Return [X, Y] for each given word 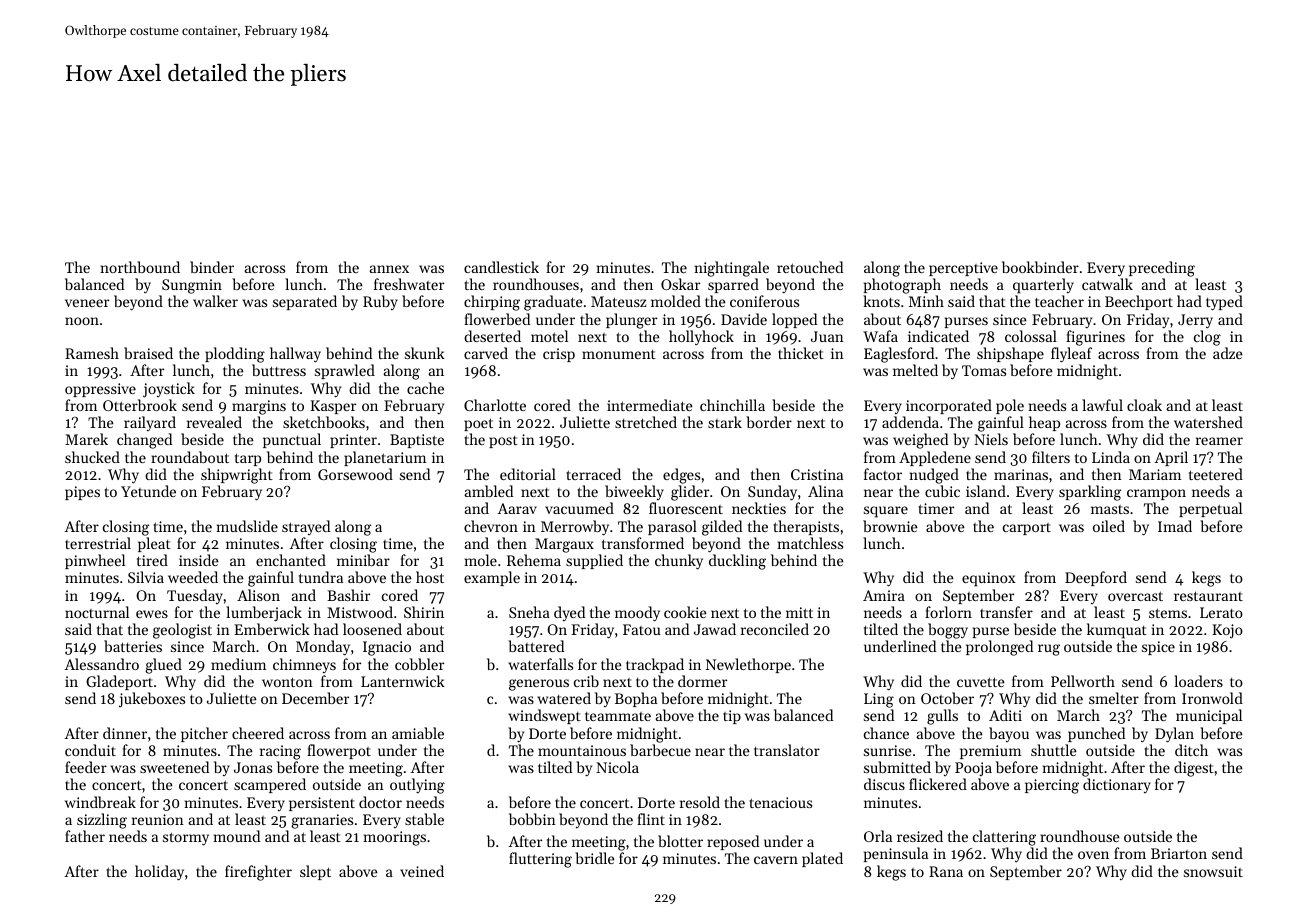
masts [1110, 509]
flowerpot [339, 751]
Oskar [680, 284]
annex [389, 269]
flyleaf [1071, 355]
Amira [884, 595]
